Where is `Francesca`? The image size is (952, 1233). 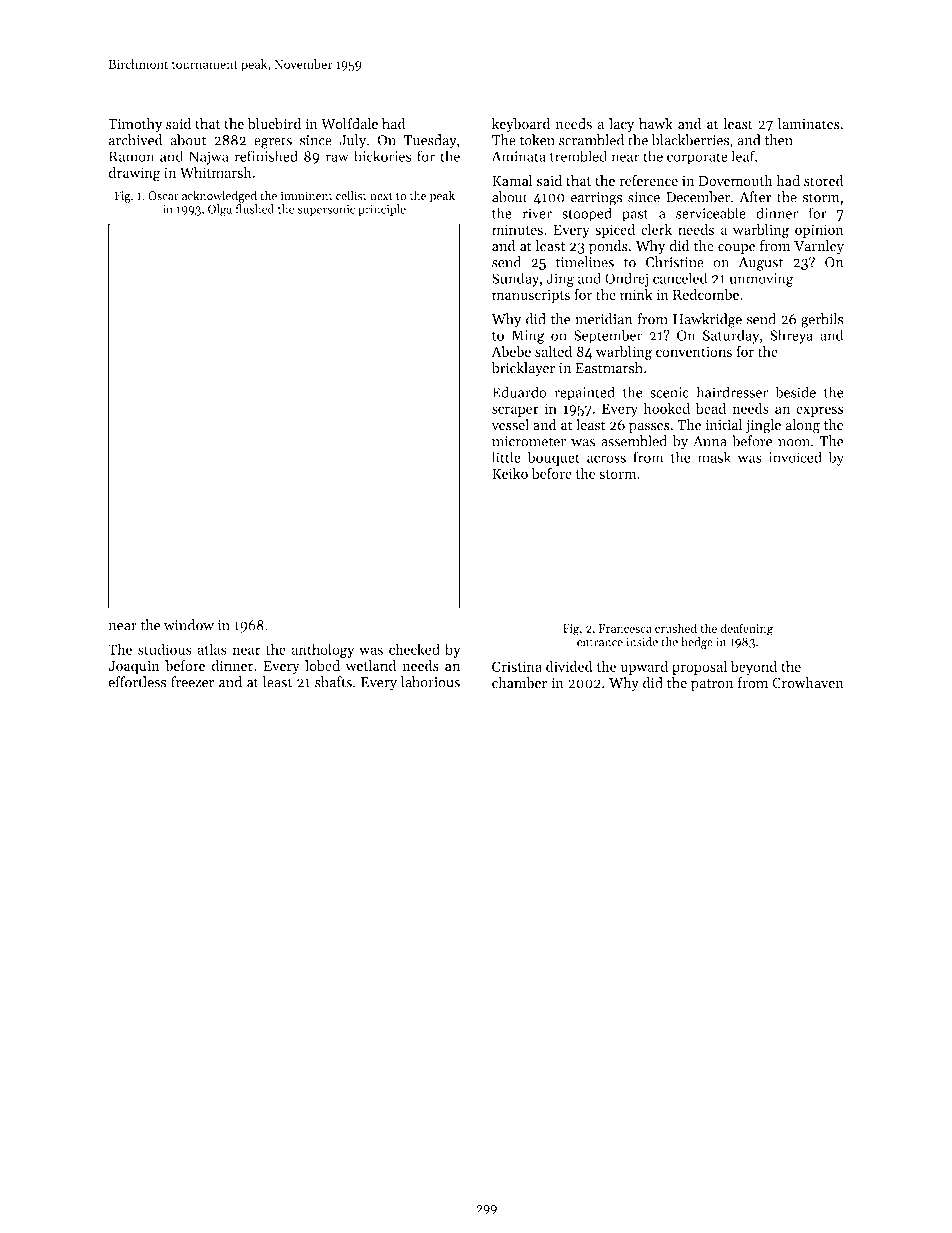
Francesca is located at coordinates (625, 628).
